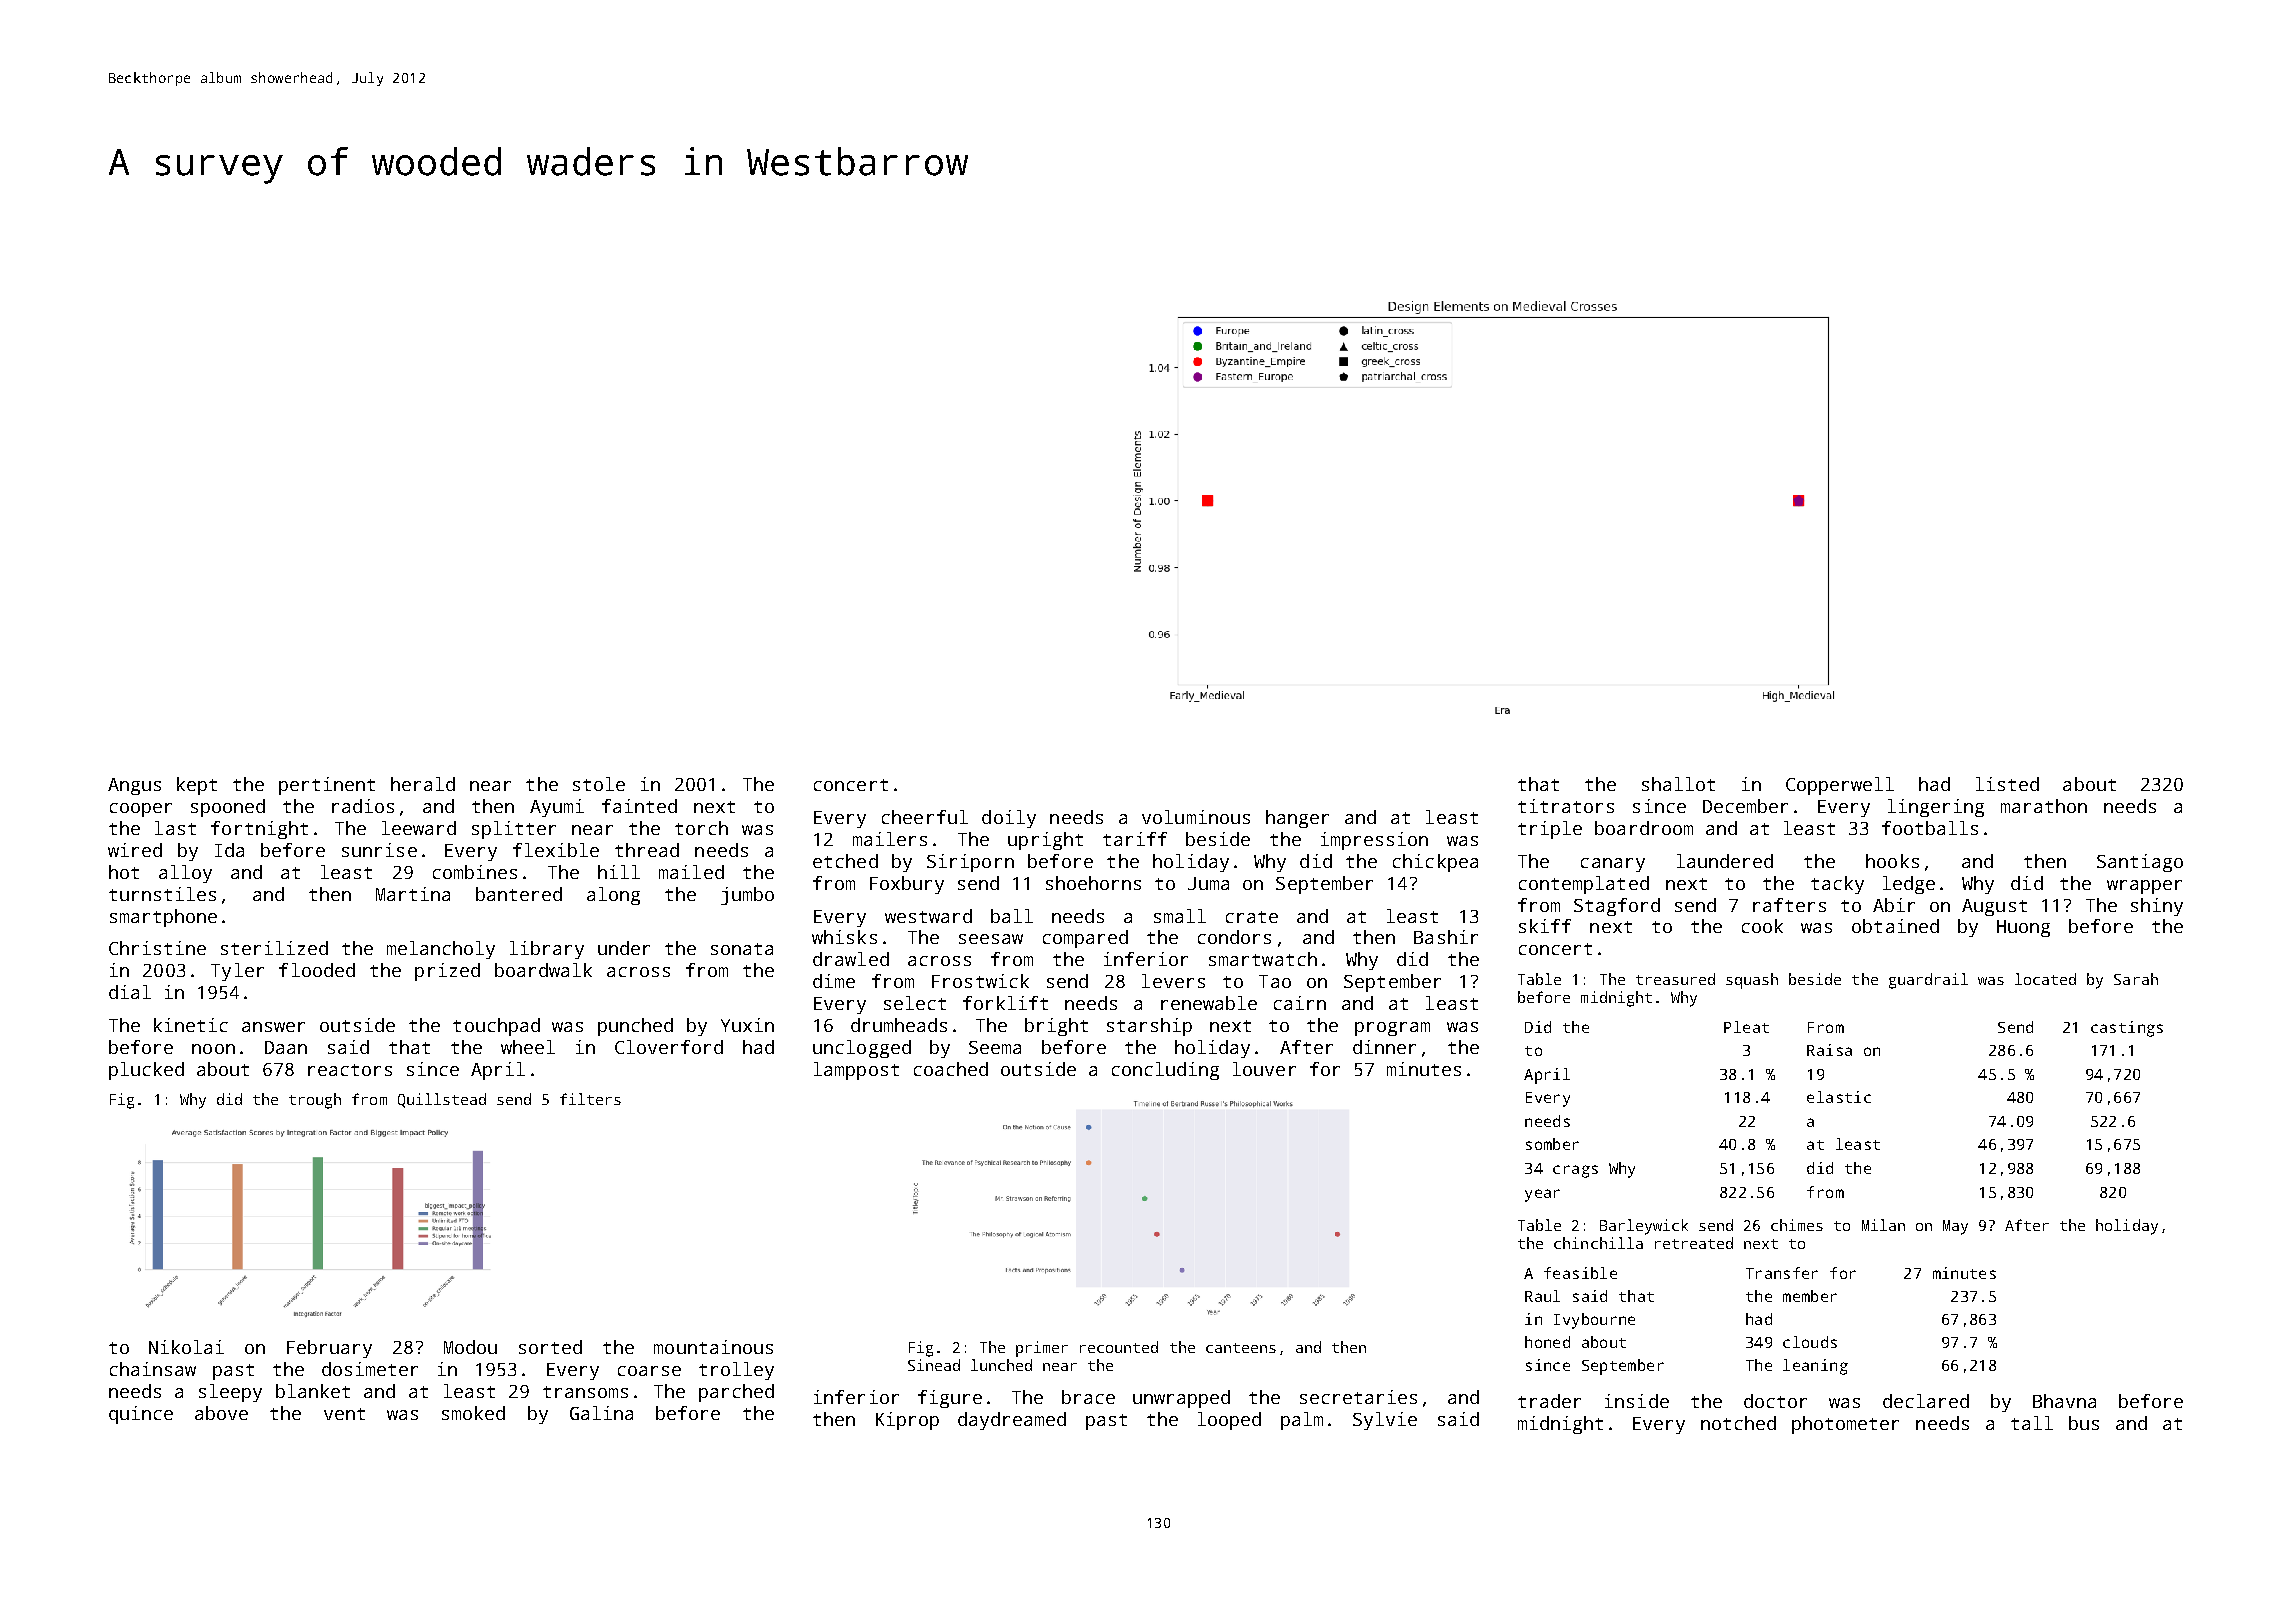  What do you see at coordinates (1584, 885) in the document?
I see `contemplated` at bounding box center [1584, 885].
